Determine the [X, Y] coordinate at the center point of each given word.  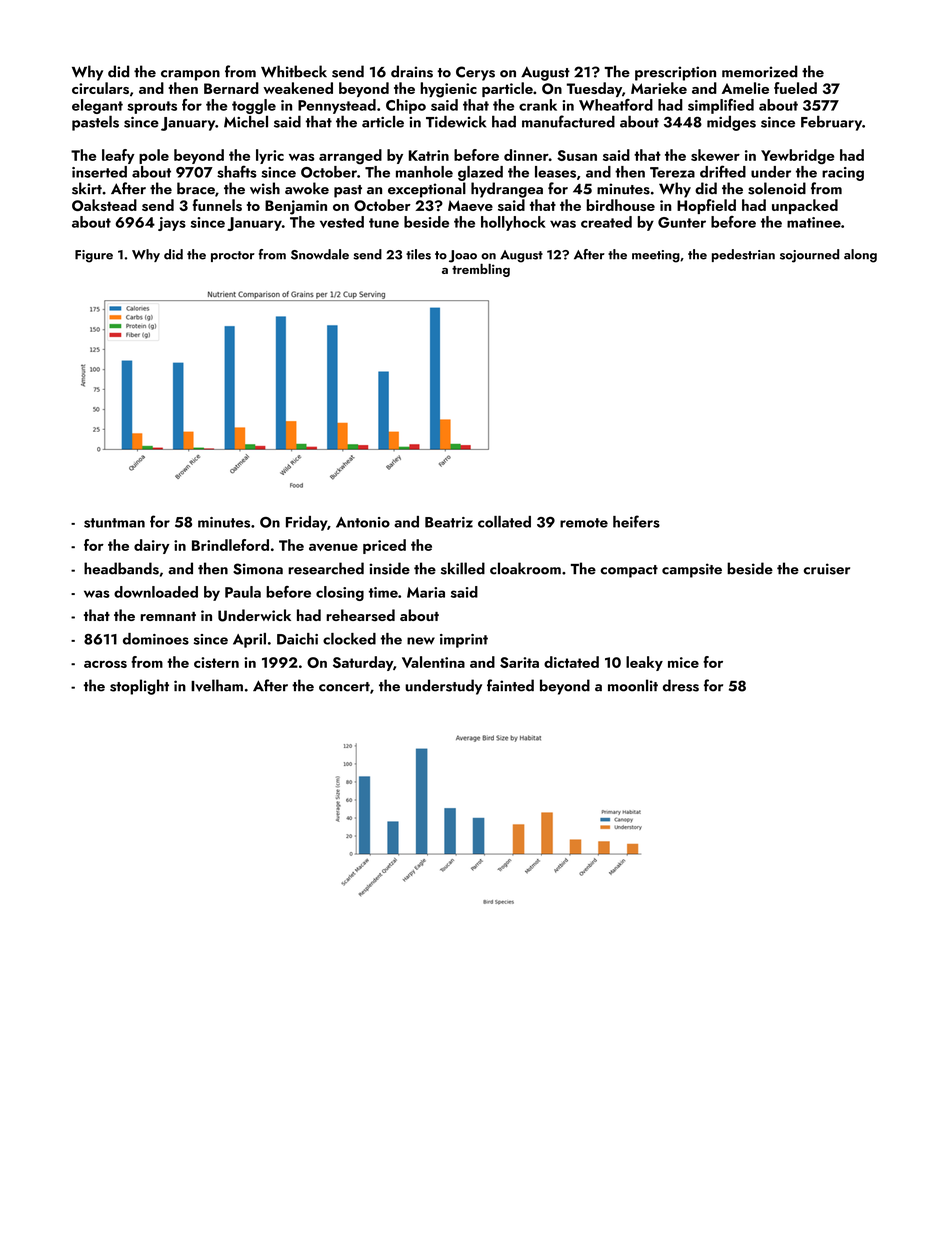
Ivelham [217, 685]
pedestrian [743, 255]
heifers [636, 521]
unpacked [805, 206]
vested [342, 222]
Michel [246, 122]
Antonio [363, 522]
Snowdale [320, 254]
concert [344, 687]
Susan [577, 155]
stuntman [114, 523]
